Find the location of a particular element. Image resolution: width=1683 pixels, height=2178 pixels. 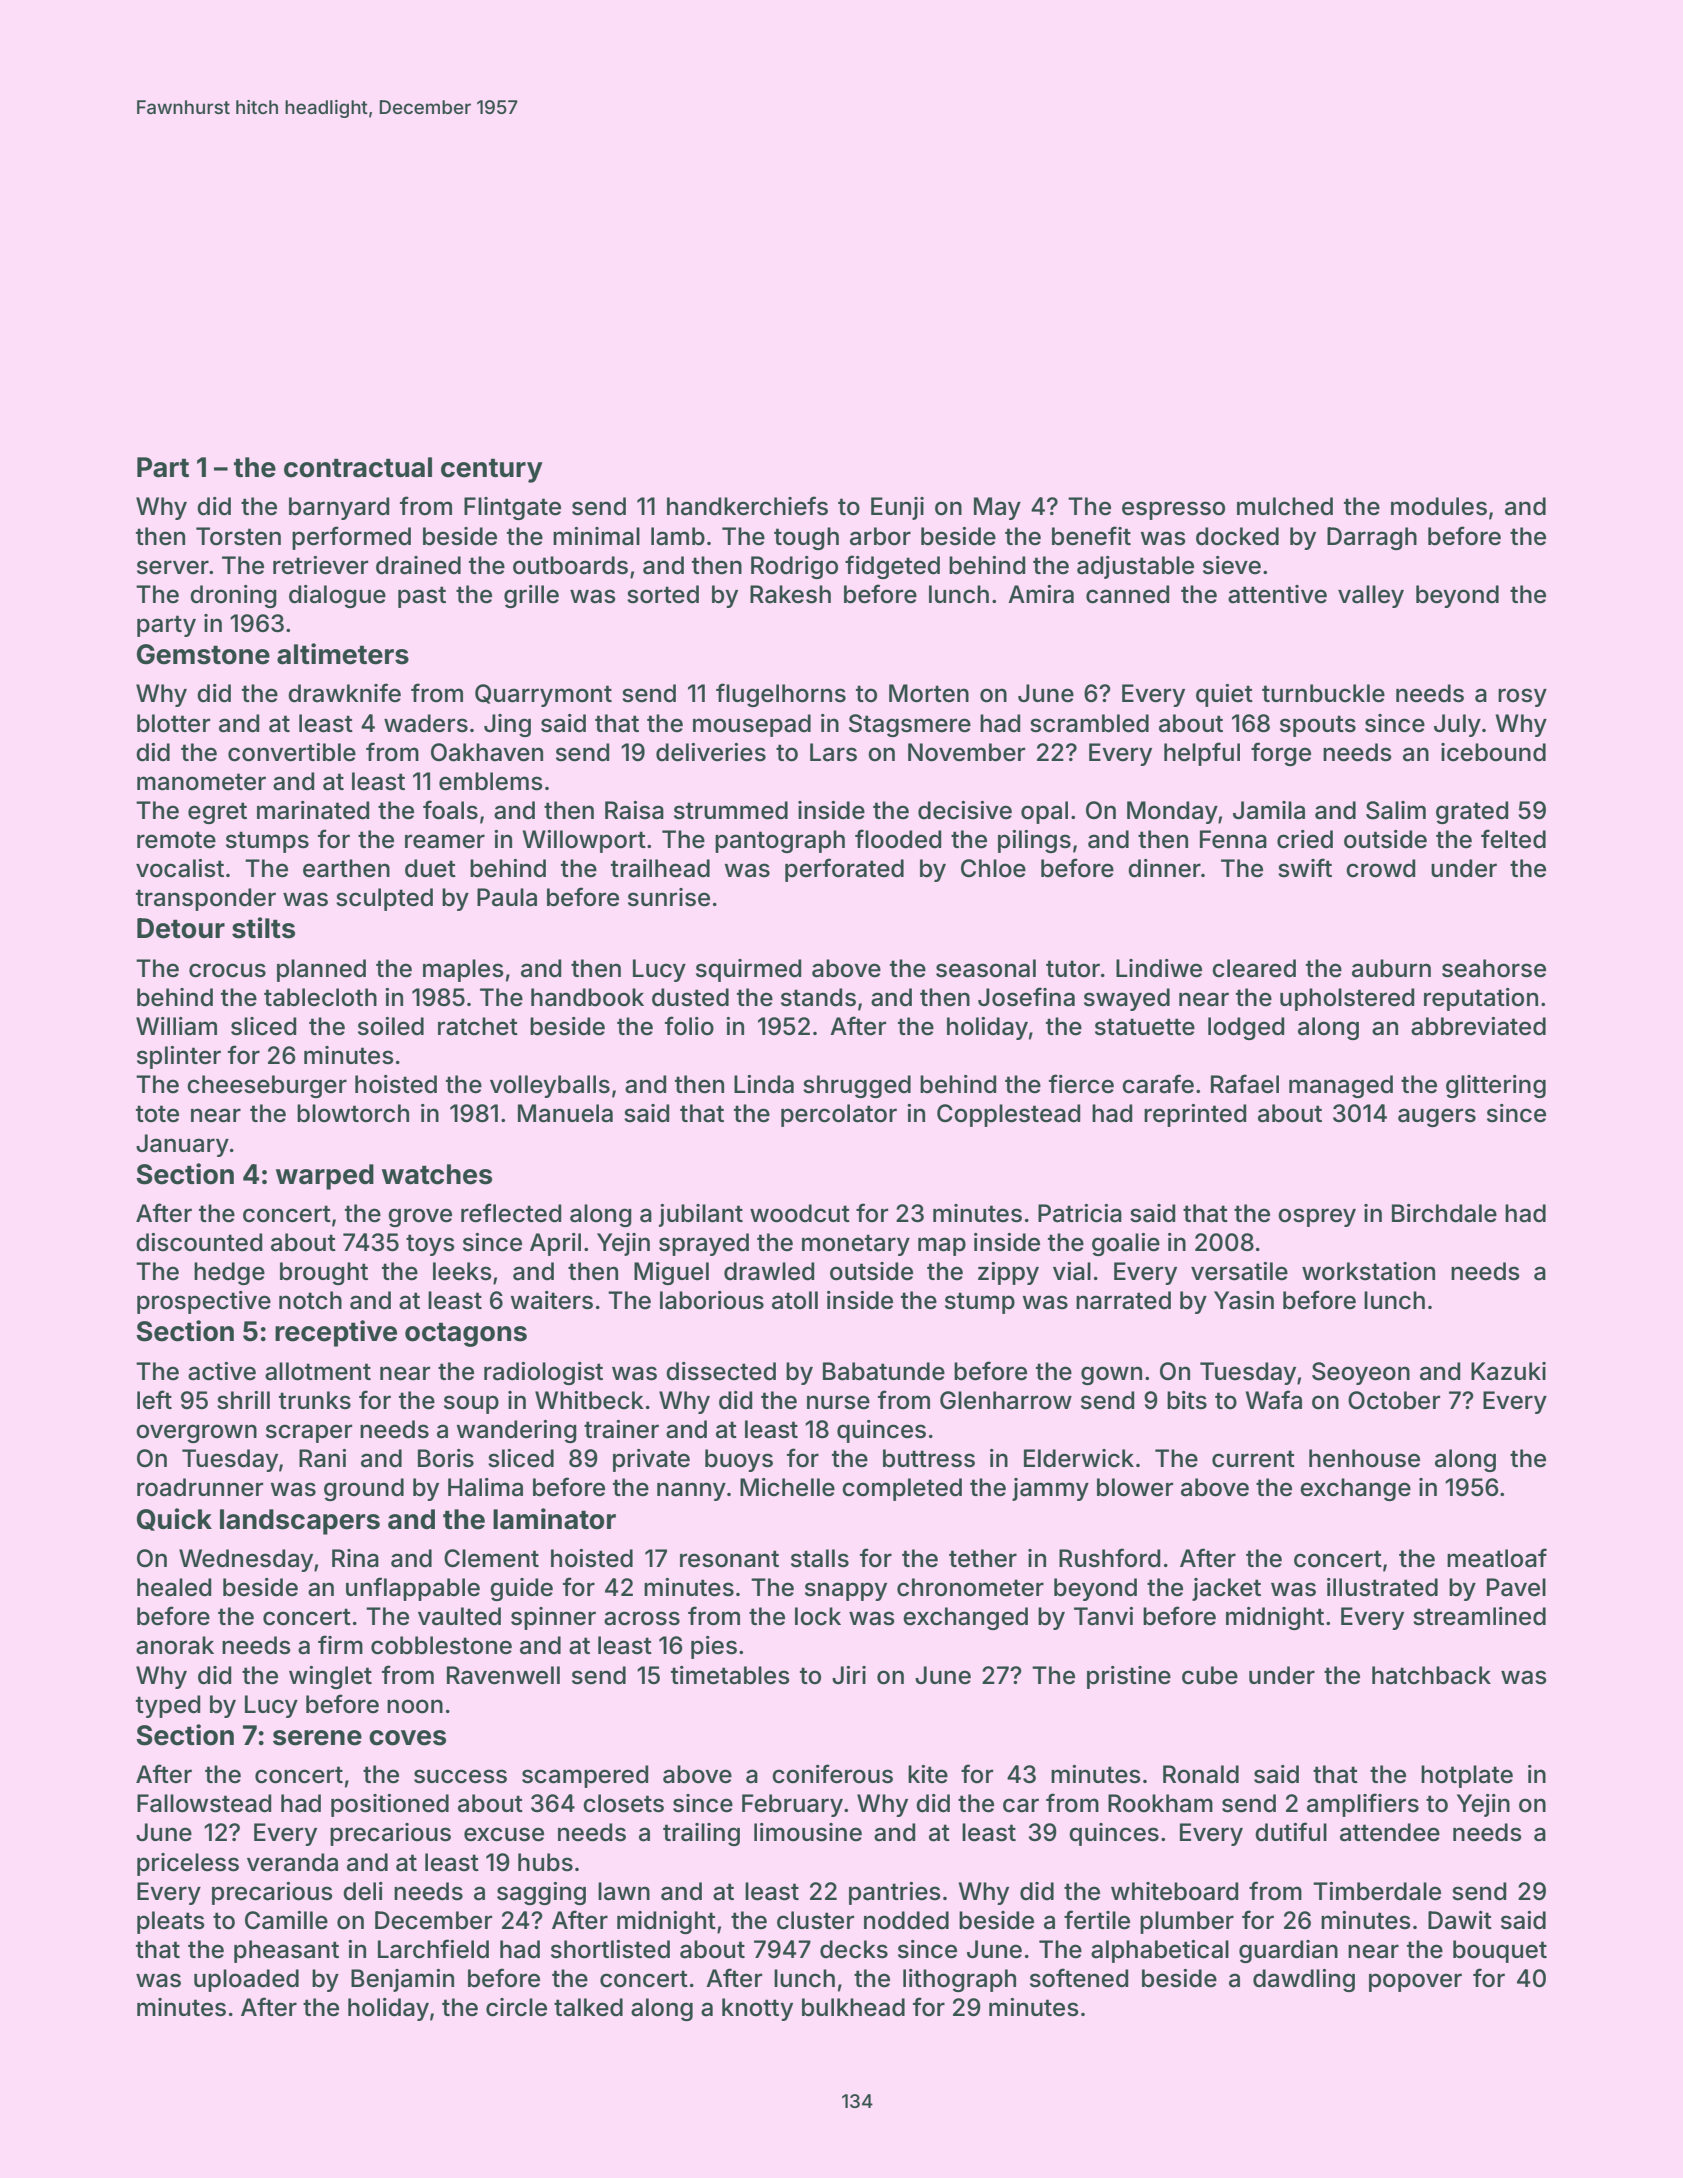

tote is located at coordinates (157, 1114).
